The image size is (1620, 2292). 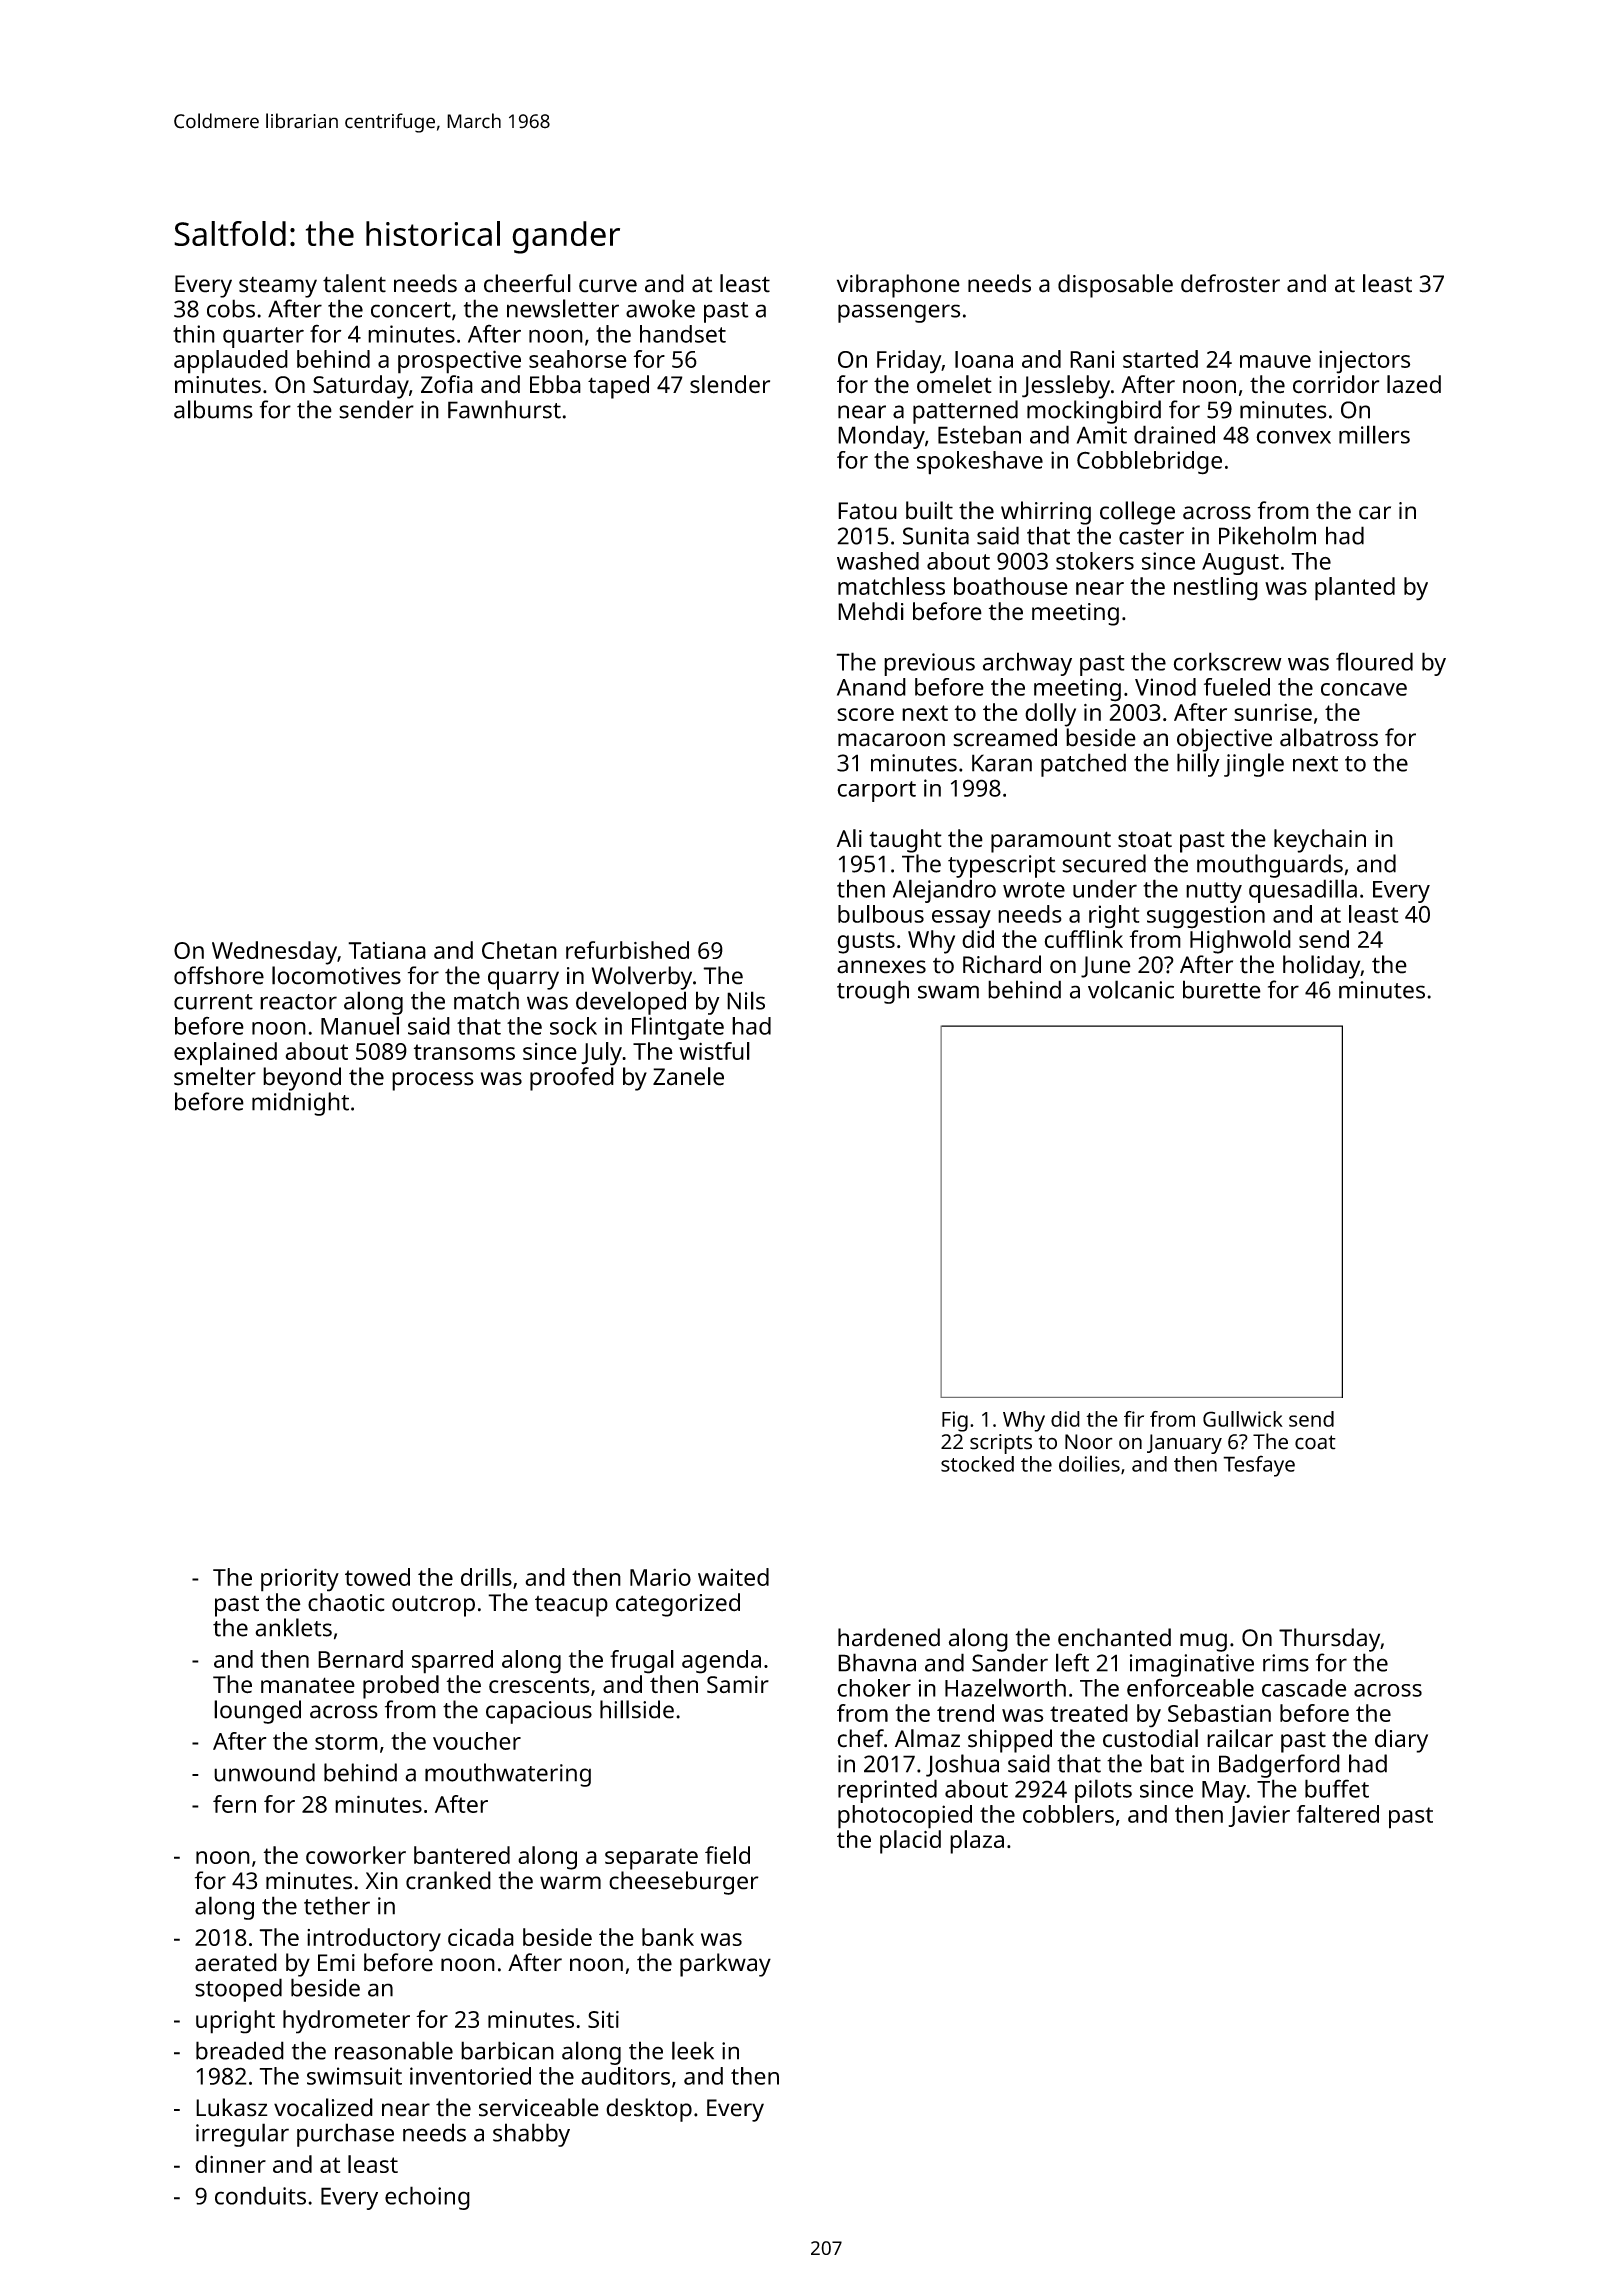 I want to click on sunrise, so click(x=1273, y=712).
